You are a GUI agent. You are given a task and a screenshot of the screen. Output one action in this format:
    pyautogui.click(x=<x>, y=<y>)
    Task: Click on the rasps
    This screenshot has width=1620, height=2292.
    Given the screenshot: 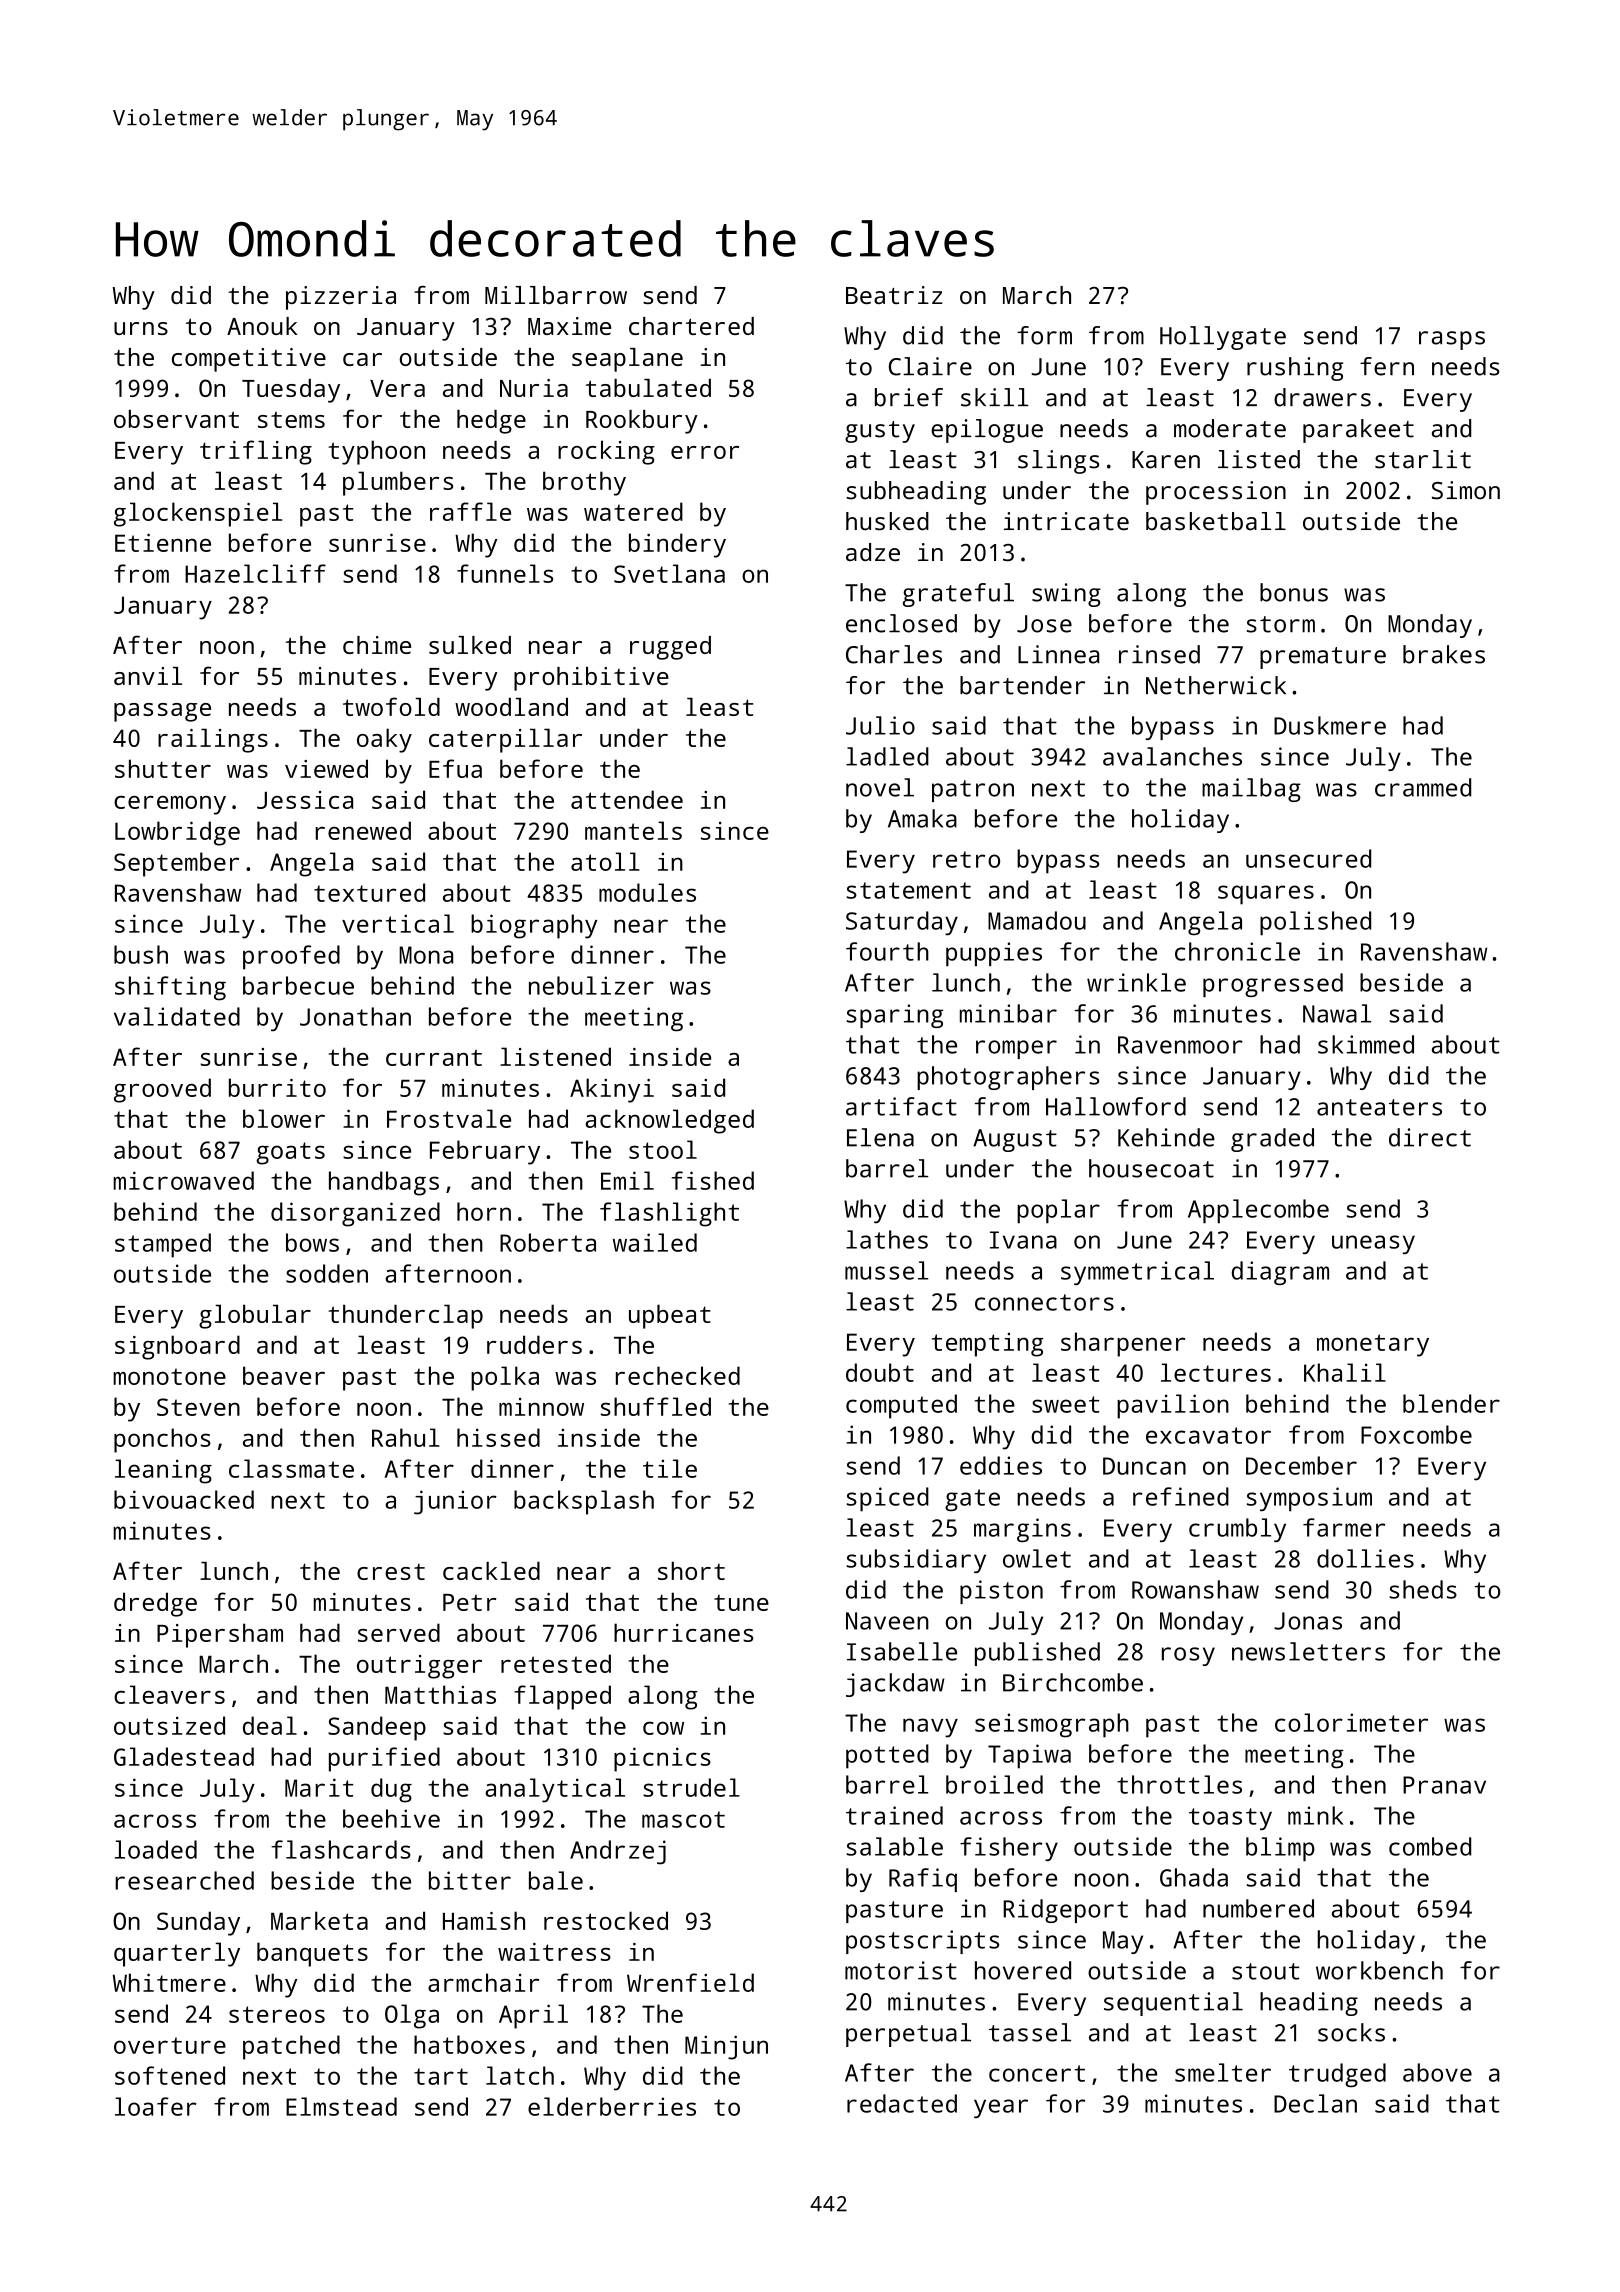 What is the action you would take?
    pyautogui.click(x=1452, y=340)
